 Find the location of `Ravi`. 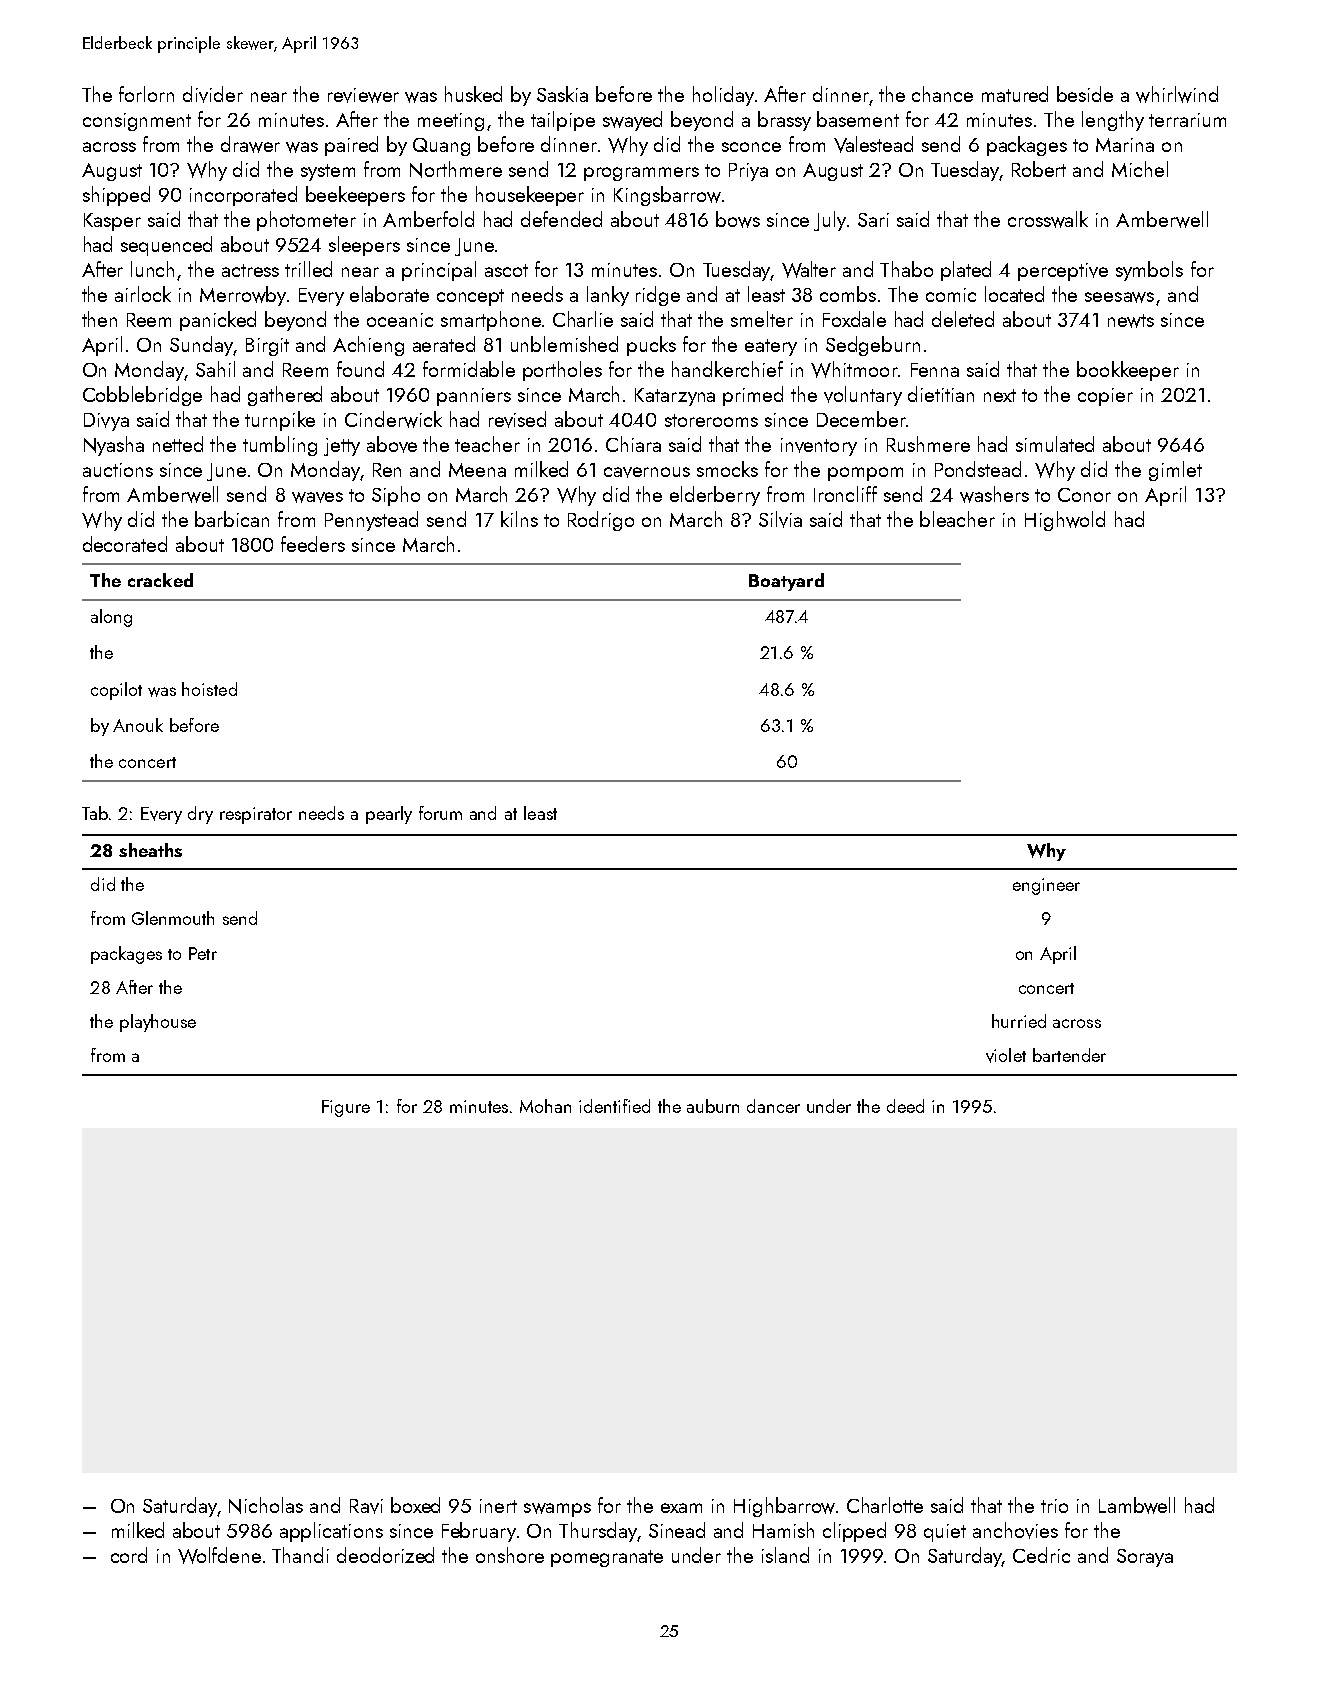

Ravi is located at coordinates (366, 1506).
